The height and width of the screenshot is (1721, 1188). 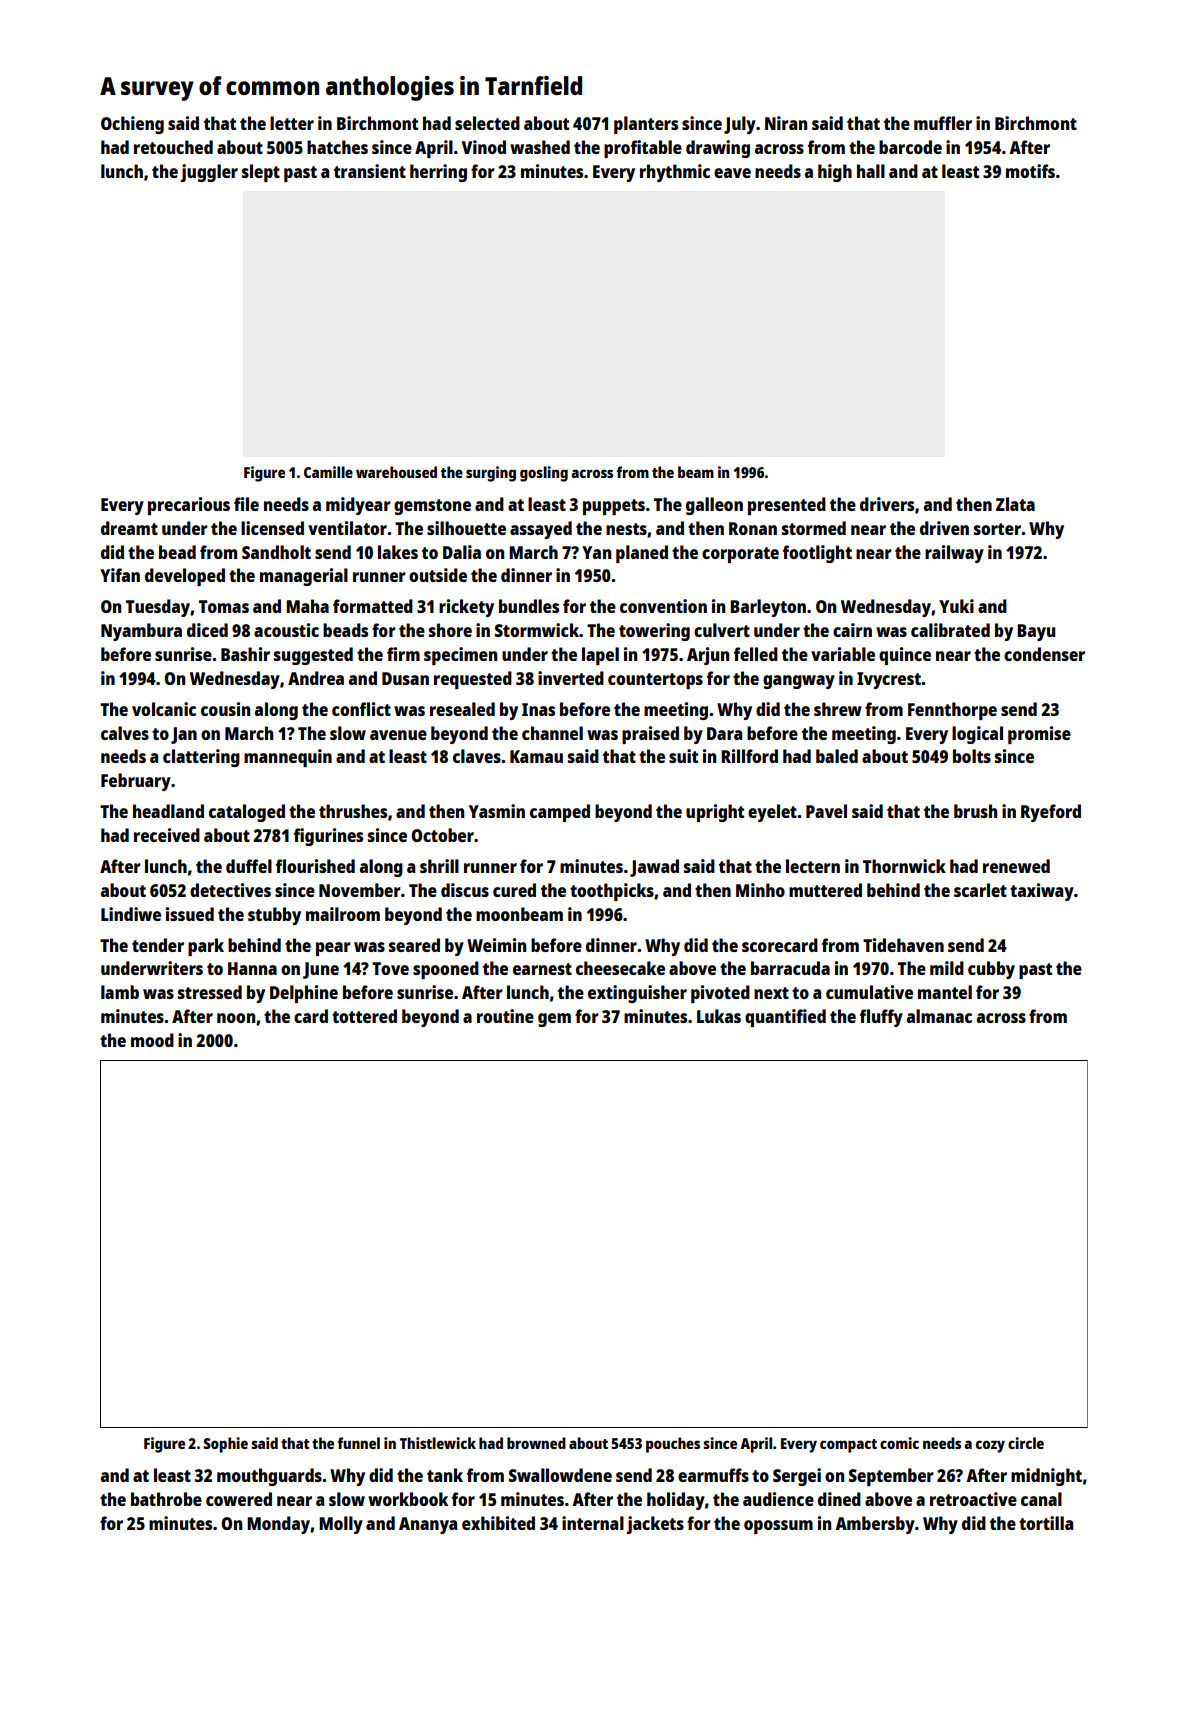 What do you see at coordinates (132, 125) in the screenshot?
I see `Ochieng` at bounding box center [132, 125].
